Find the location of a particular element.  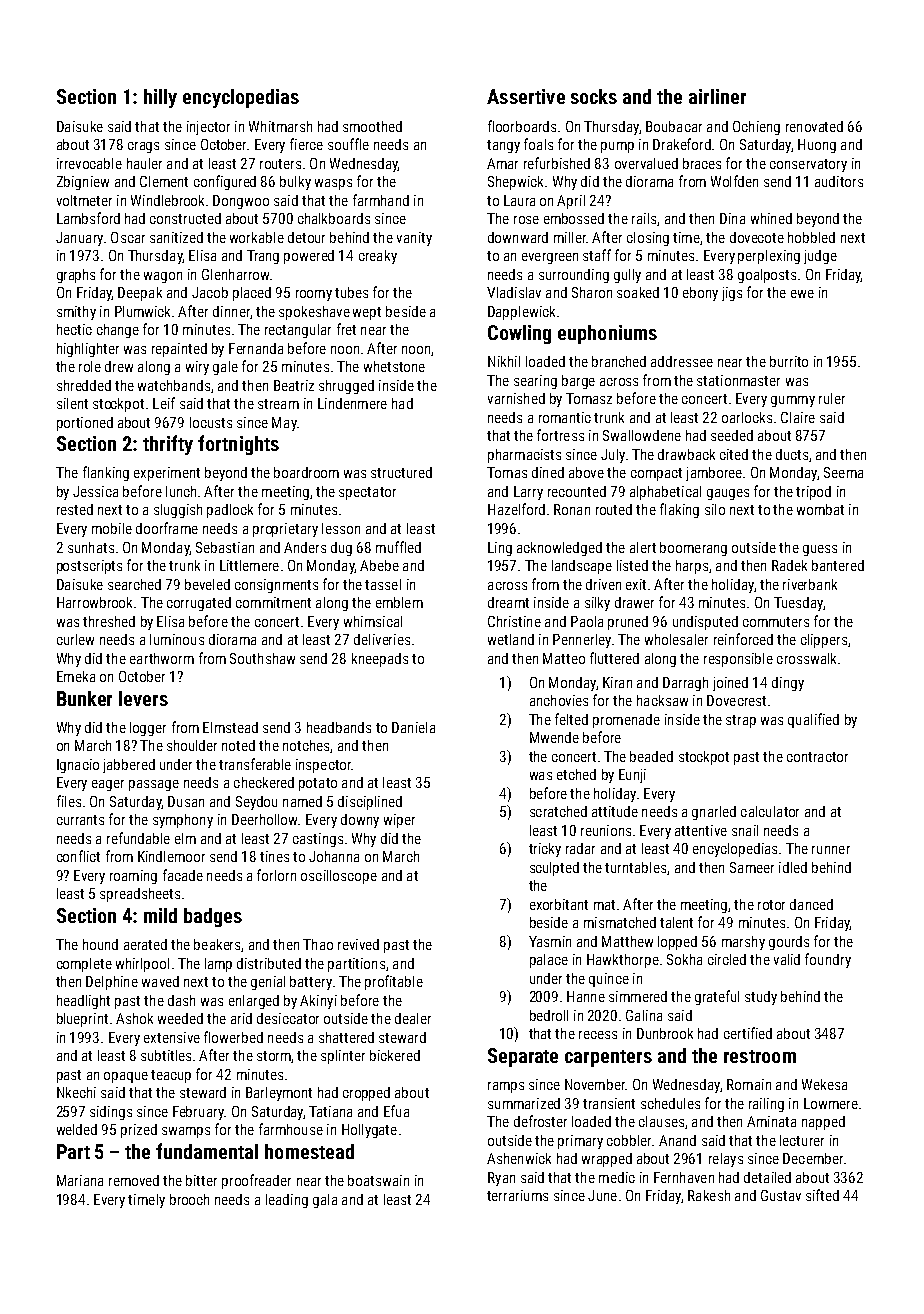

boatswain is located at coordinates (378, 1180).
